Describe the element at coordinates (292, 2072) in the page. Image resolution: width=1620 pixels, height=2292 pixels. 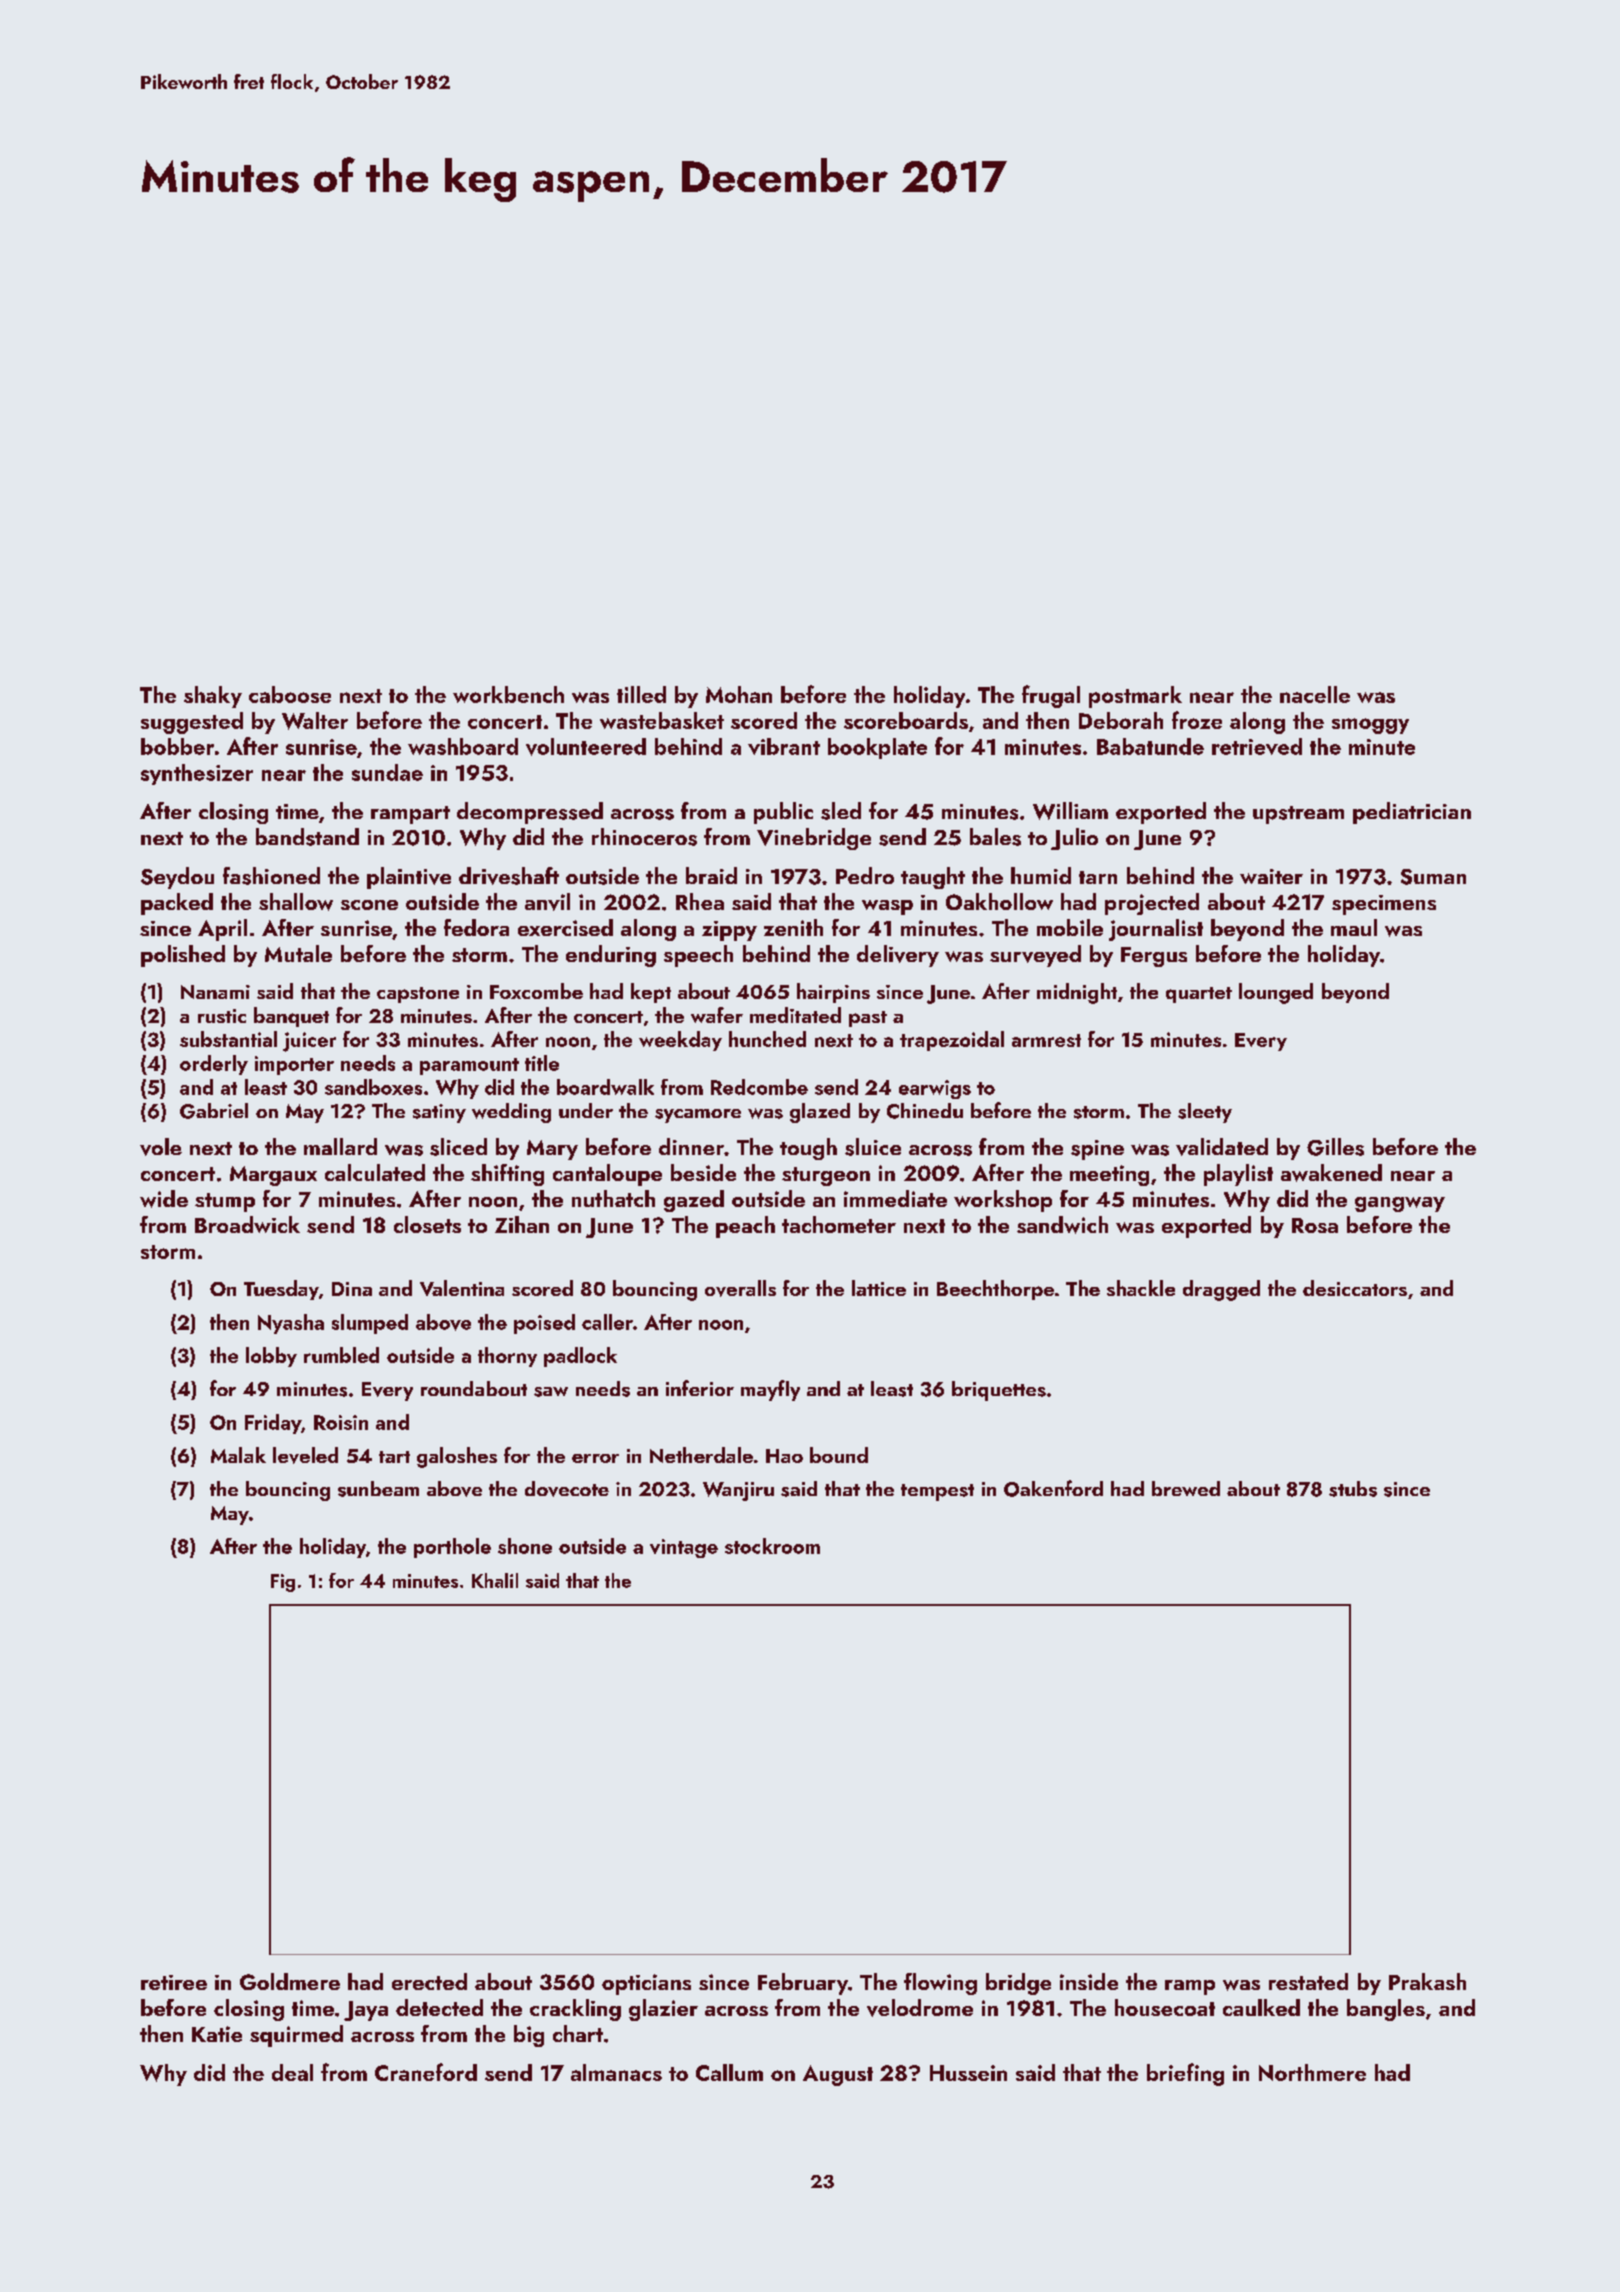
I see `deal` at that location.
